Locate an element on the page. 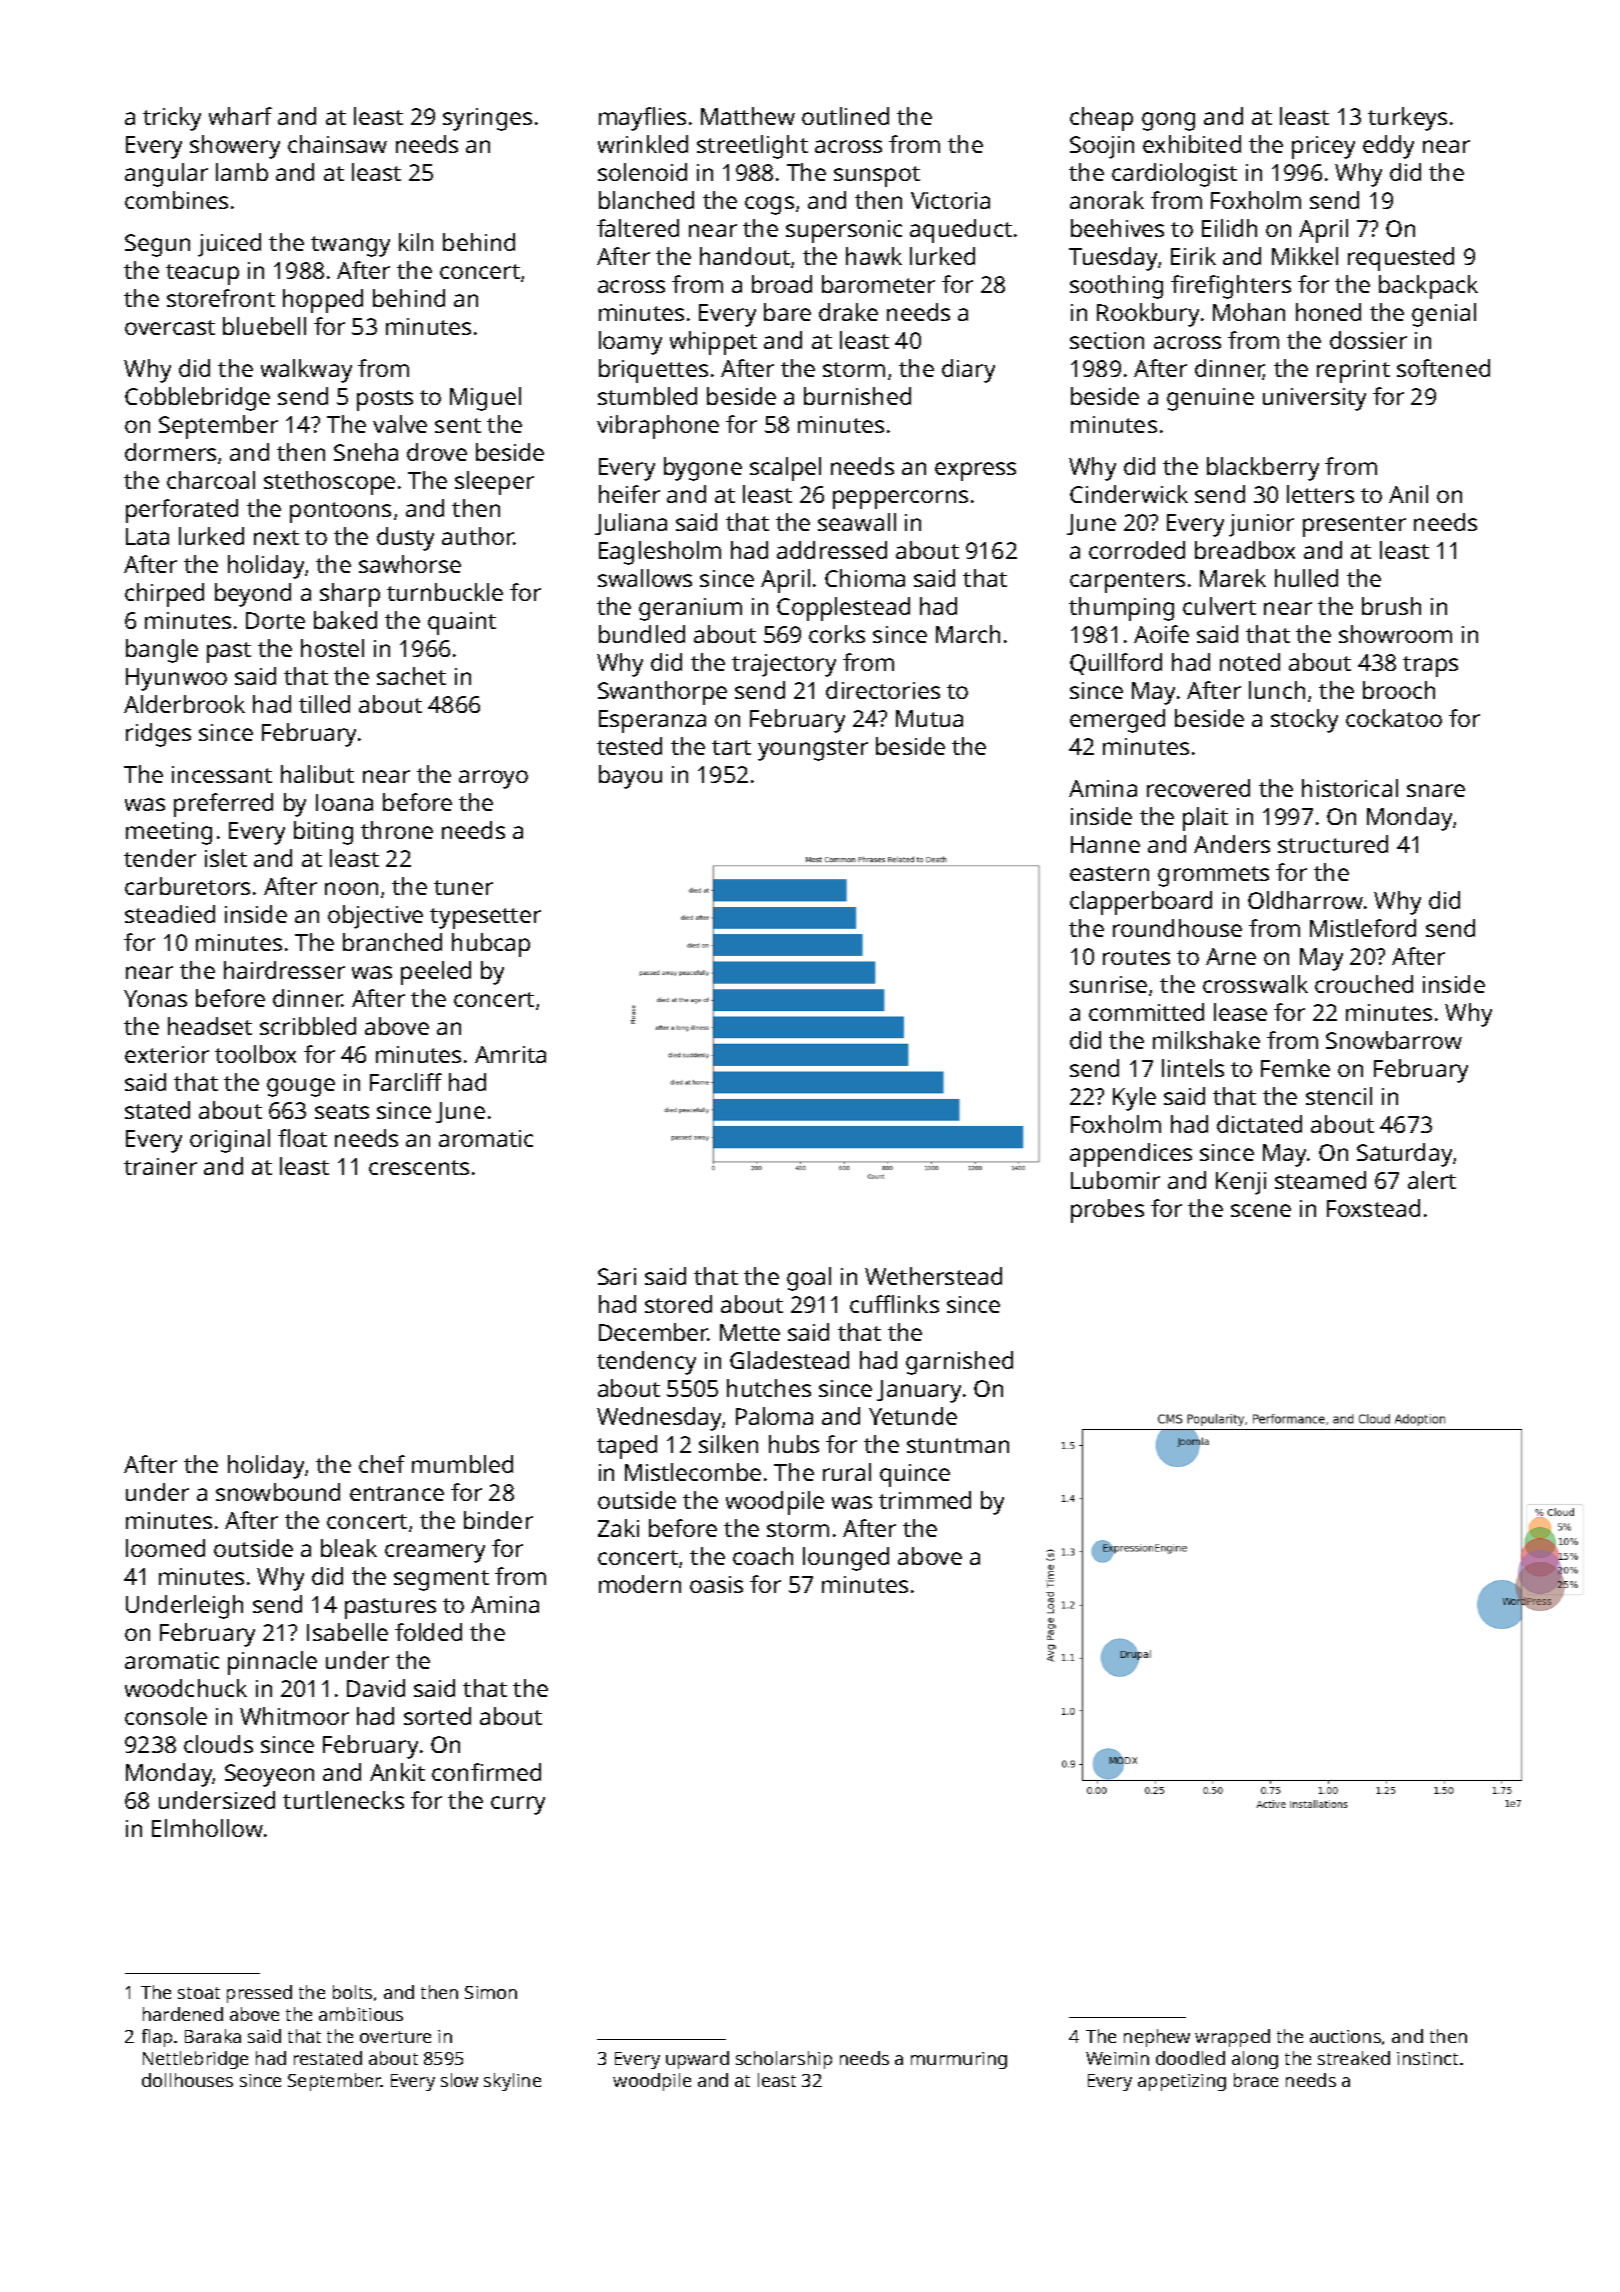 This document has height=2292, width=1620. turkeys is located at coordinates (1407, 119).
